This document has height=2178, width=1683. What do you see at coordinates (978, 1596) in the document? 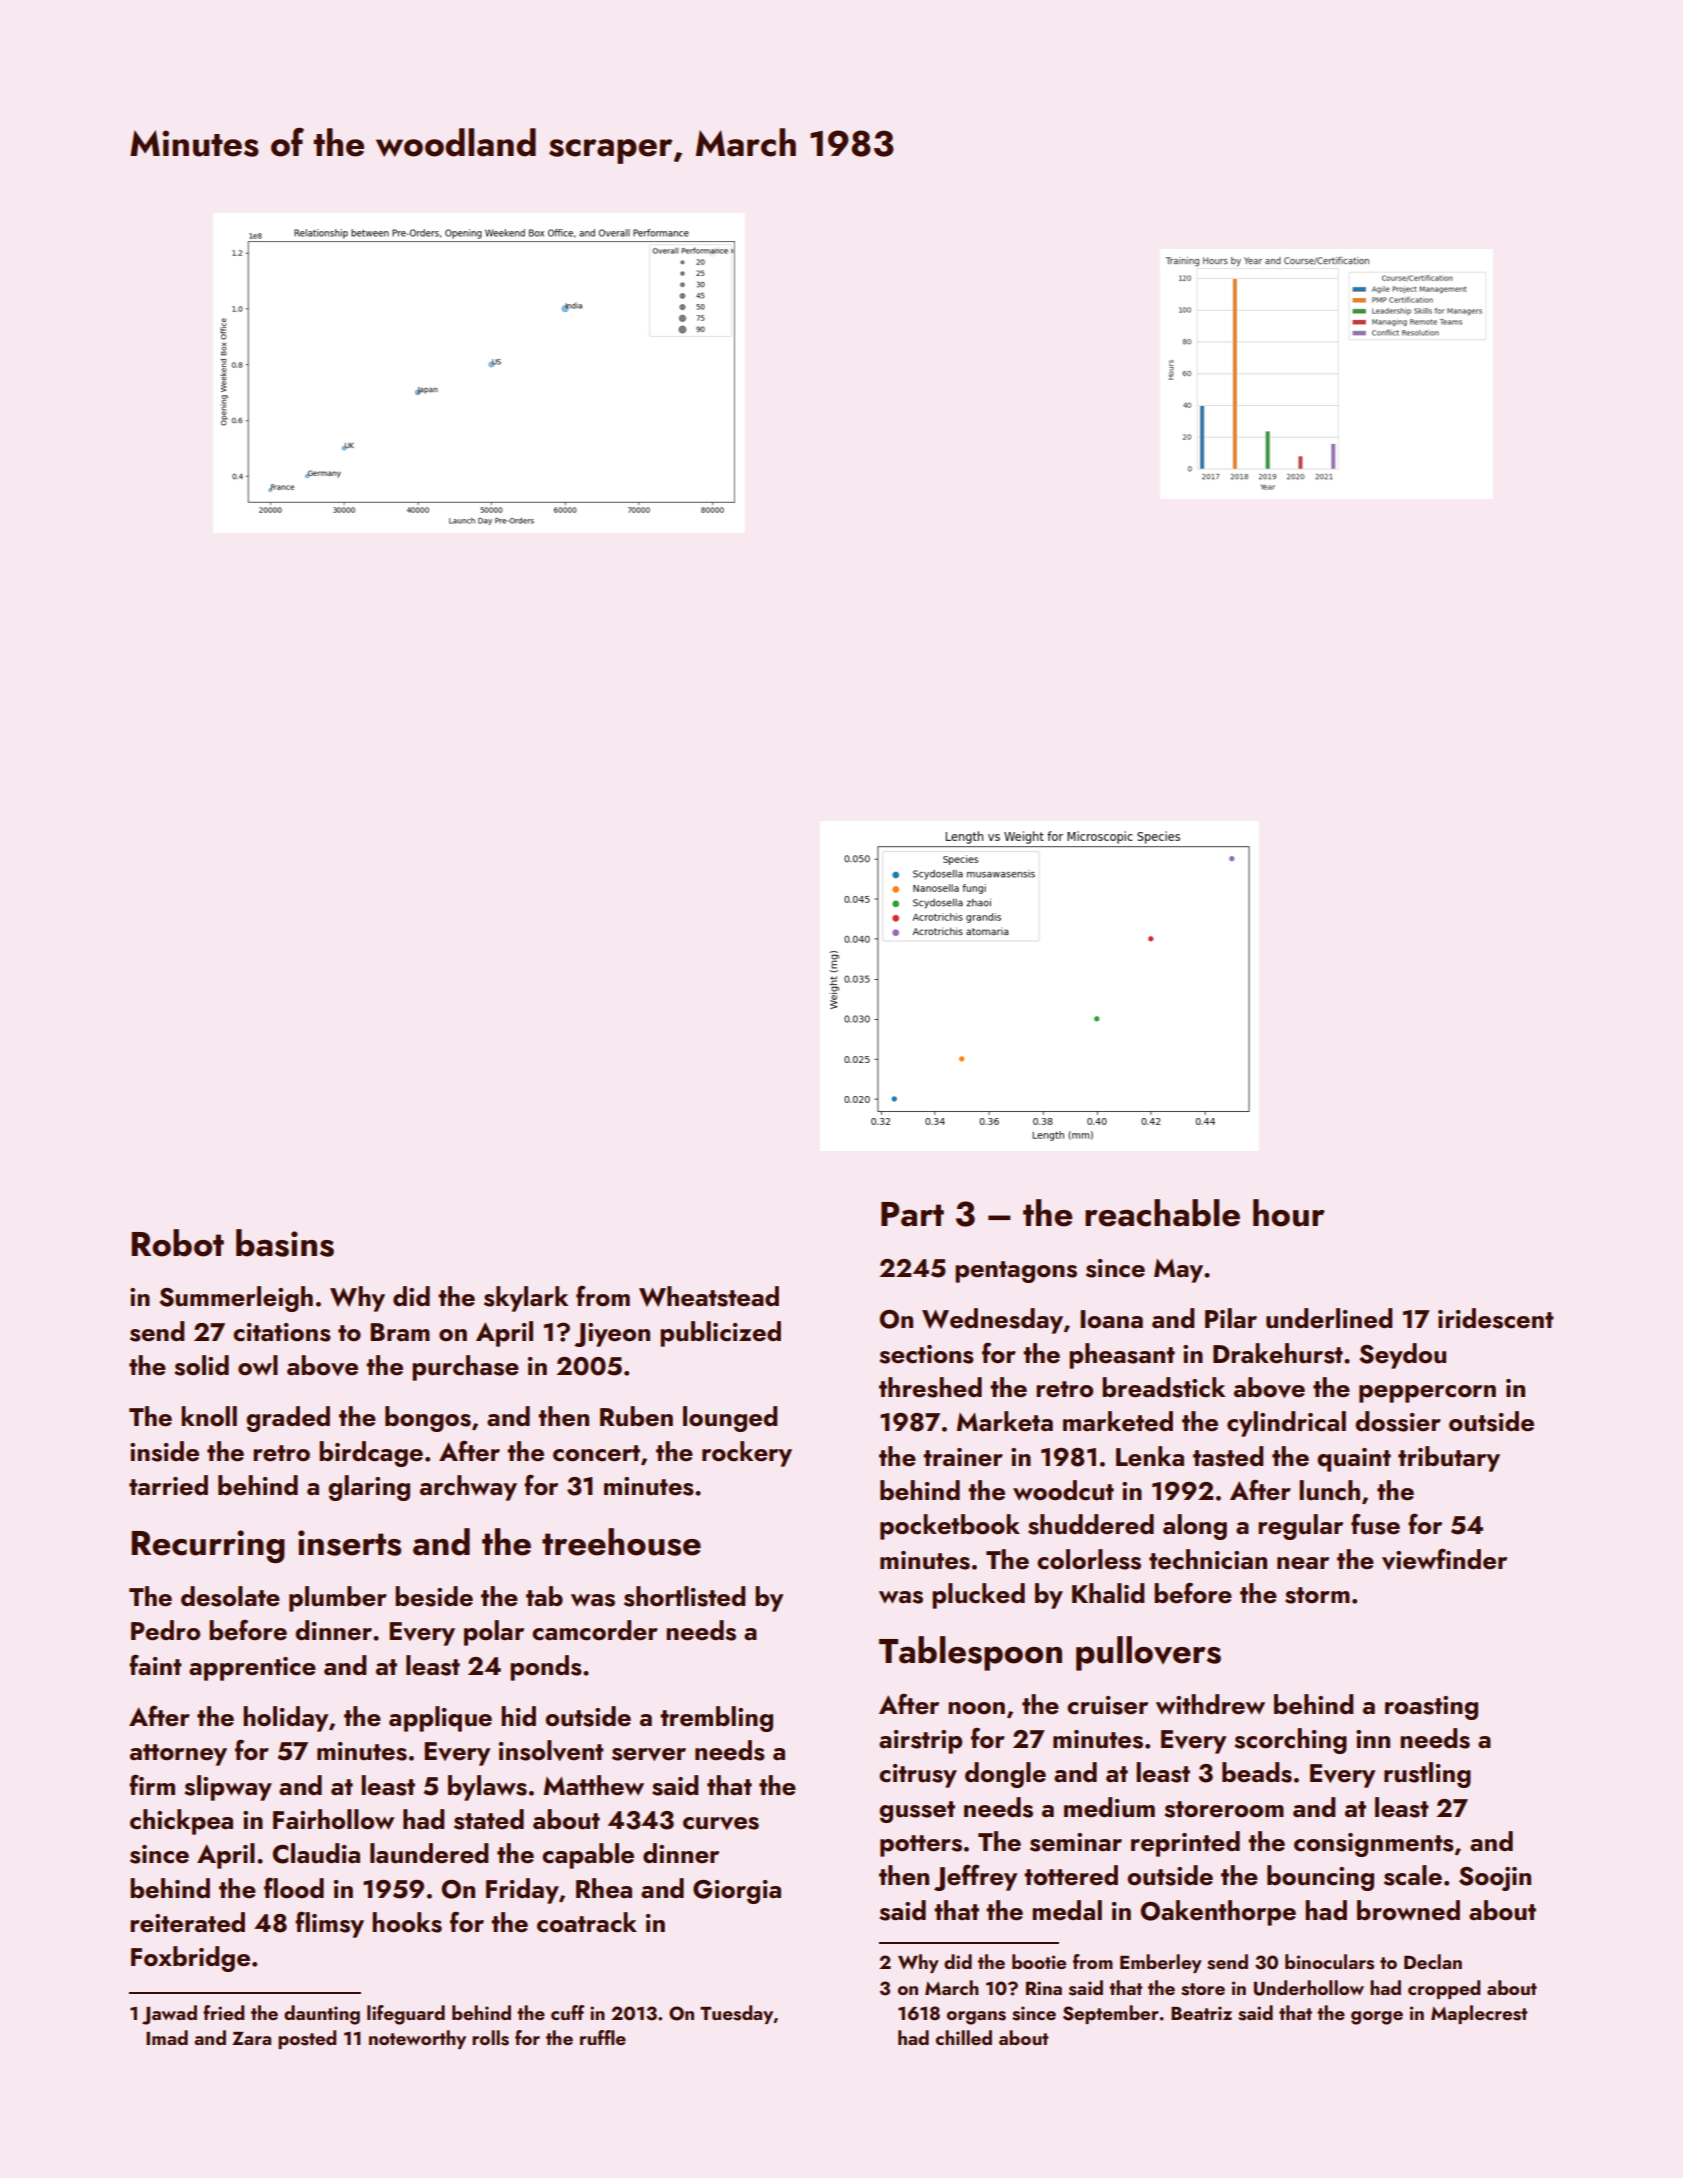
I see `plucked` at bounding box center [978, 1596].
